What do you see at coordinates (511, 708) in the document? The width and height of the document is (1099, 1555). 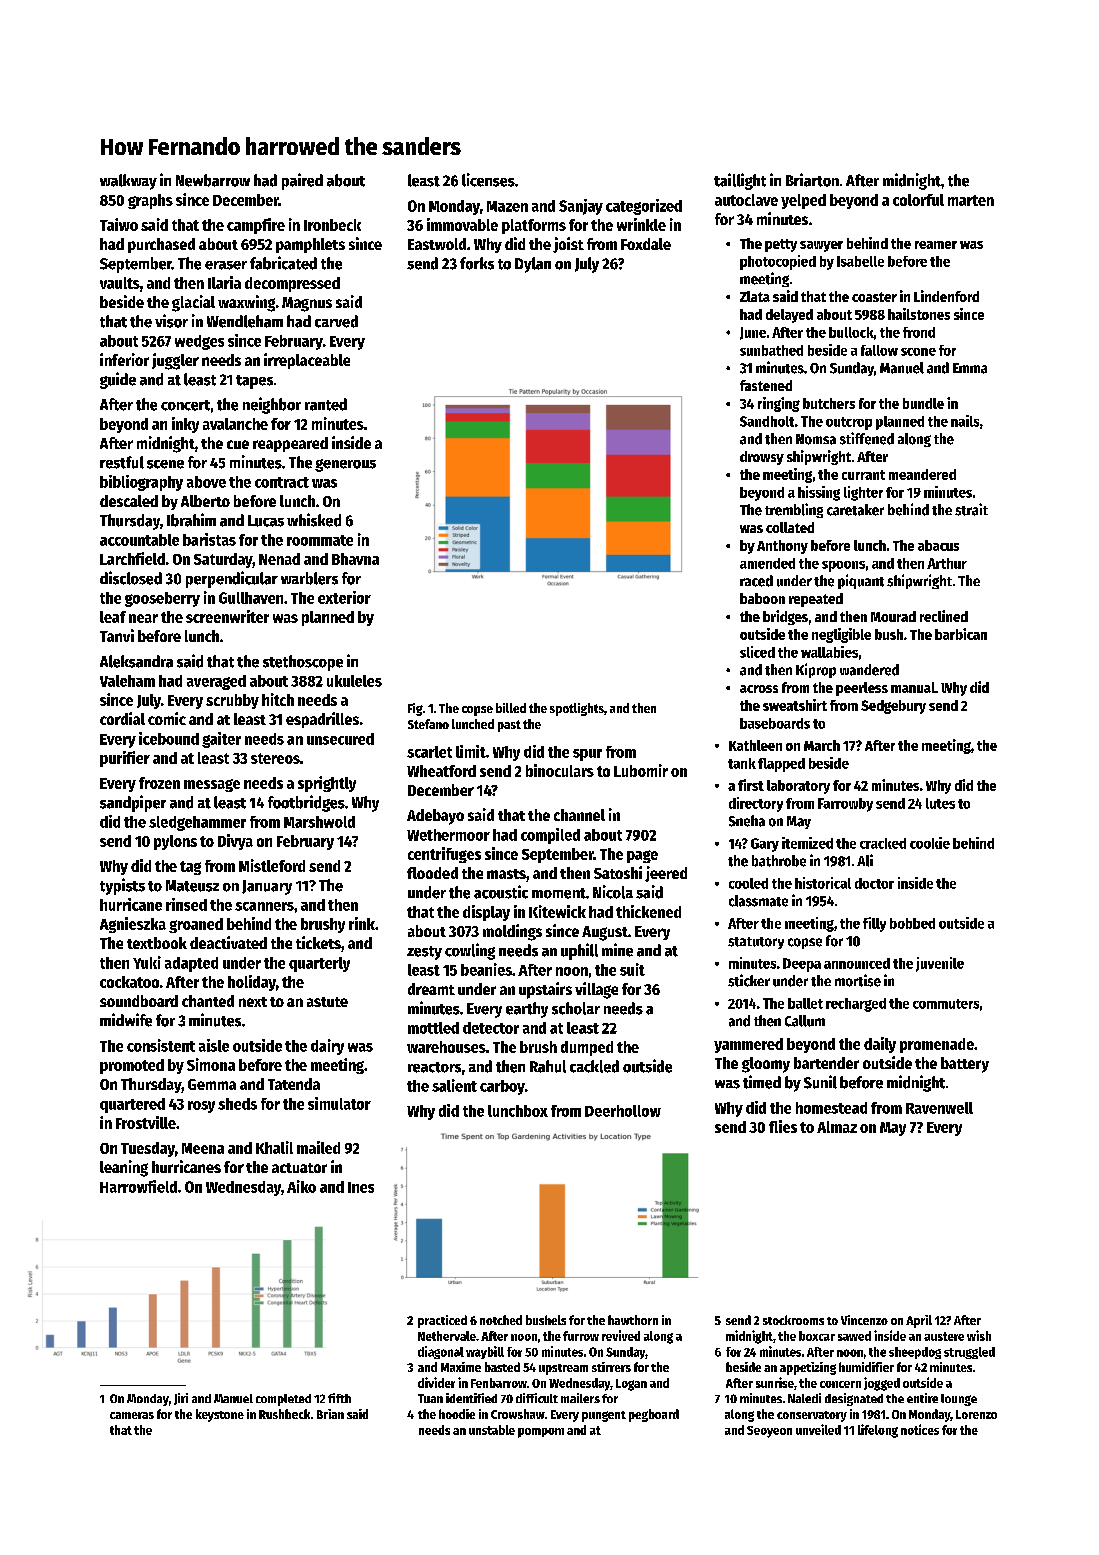 I see `billed` at bounding box center [511, 708].
